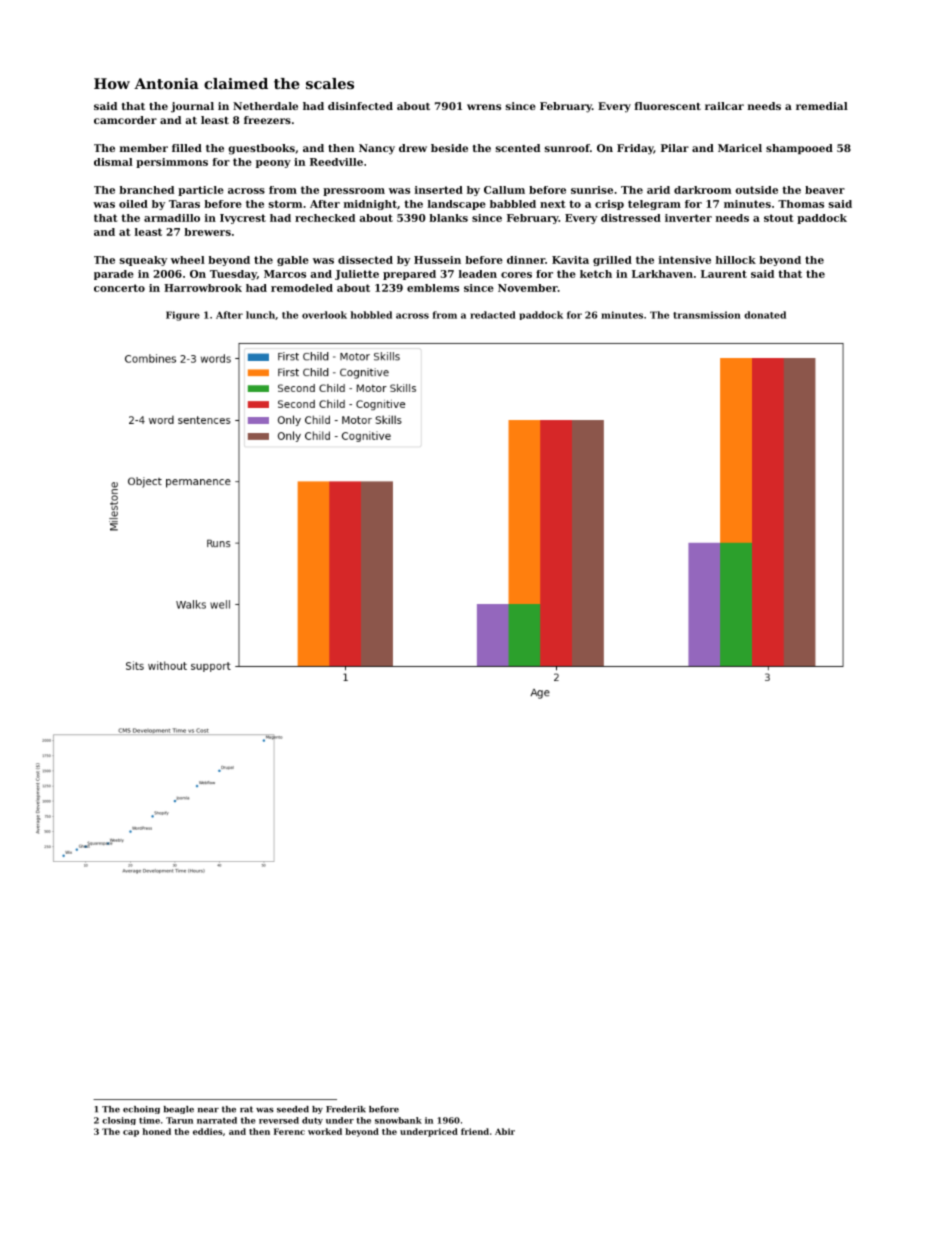  What do you see at coordinates (183, 316) in the document?
I see `Figure` at bounding box center [183, 316].
